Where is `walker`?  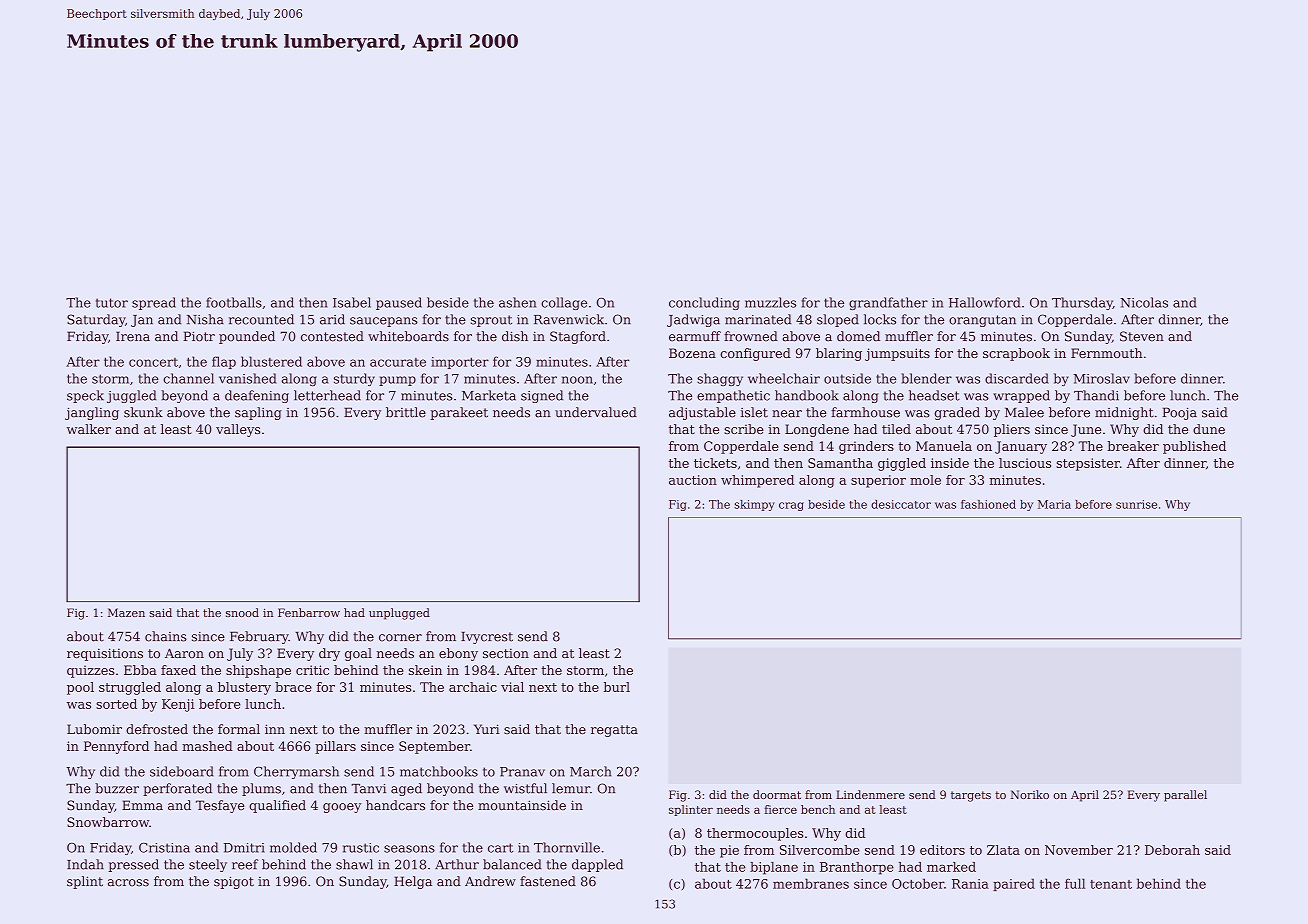 walker is located at coordinates (89, 429).
